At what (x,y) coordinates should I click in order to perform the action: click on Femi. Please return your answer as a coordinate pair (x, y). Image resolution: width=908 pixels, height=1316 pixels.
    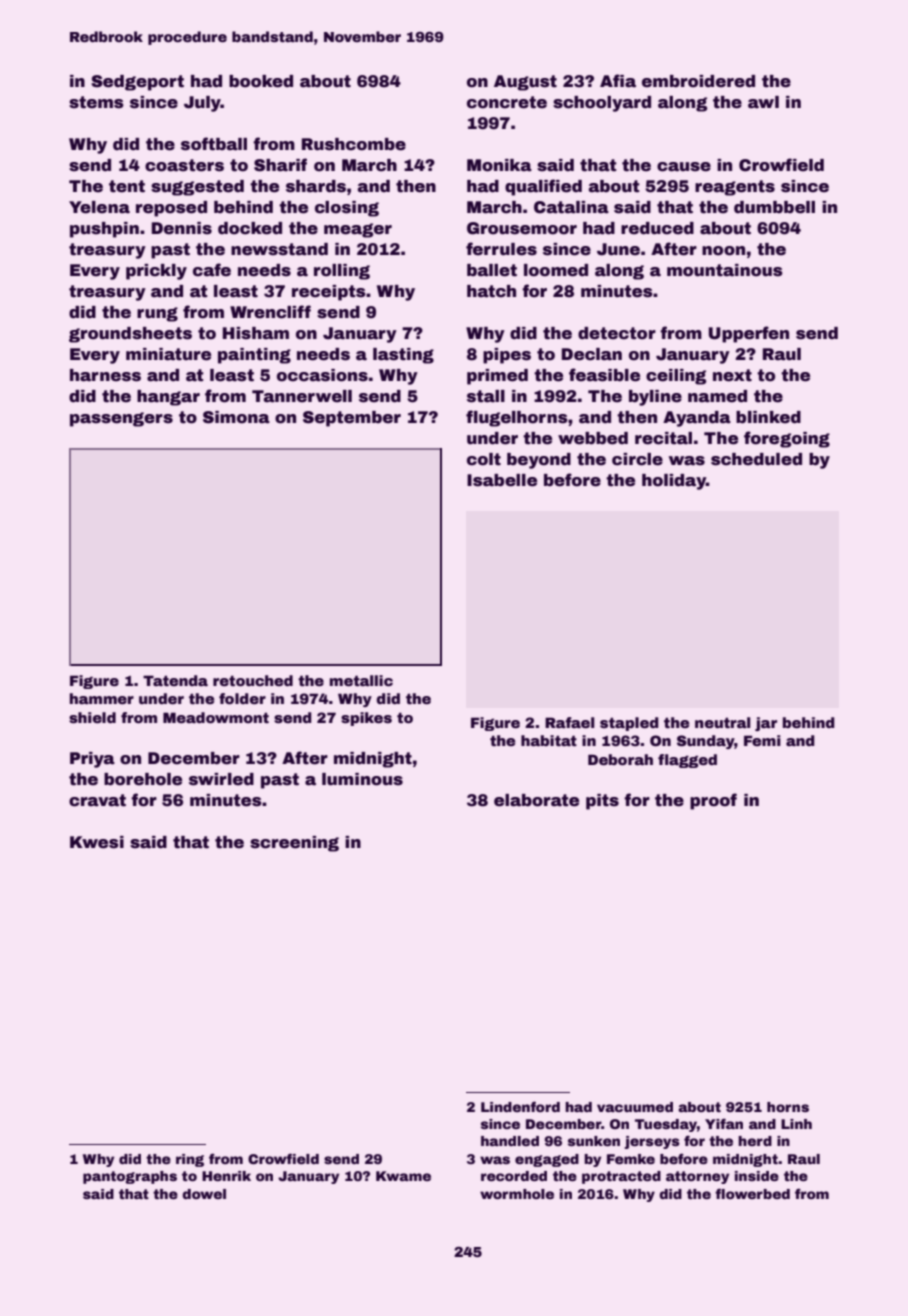
    Looking at the image, I should click on (762, 740).
